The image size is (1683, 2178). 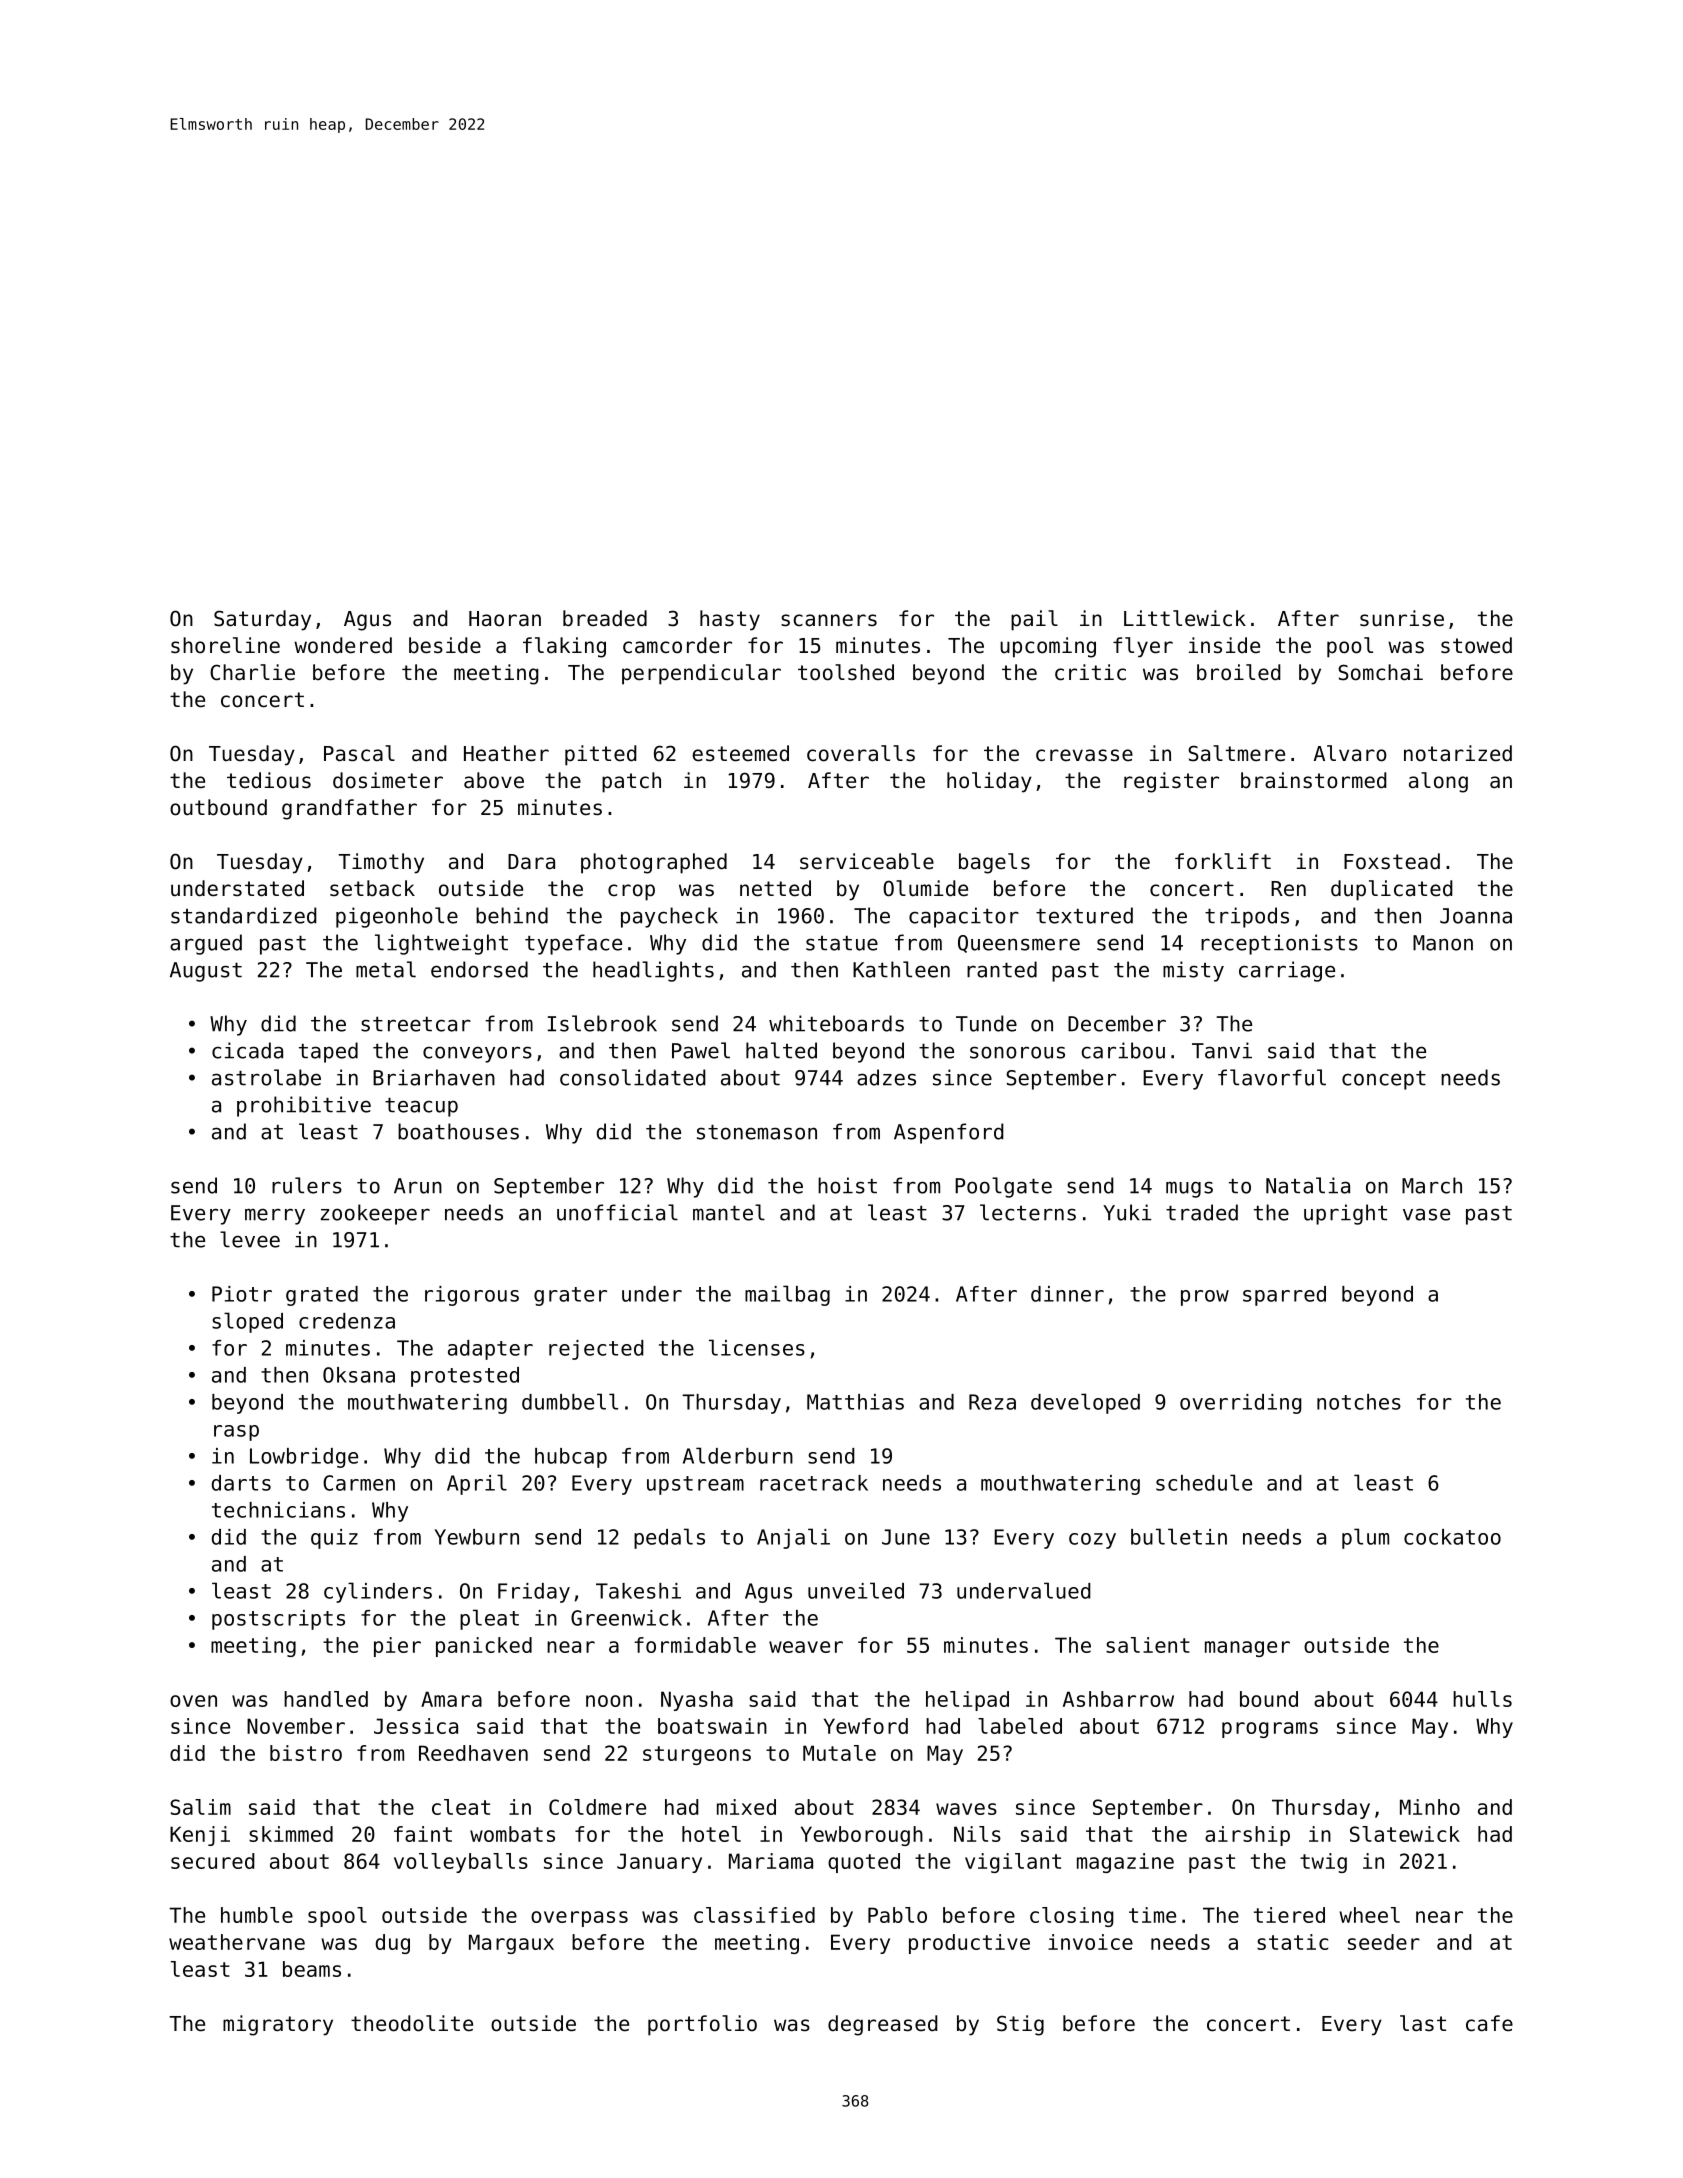 What do you see at coordinates (886, 1077) in the page?
I see `adzes` at bounding box center [886, 1077].
